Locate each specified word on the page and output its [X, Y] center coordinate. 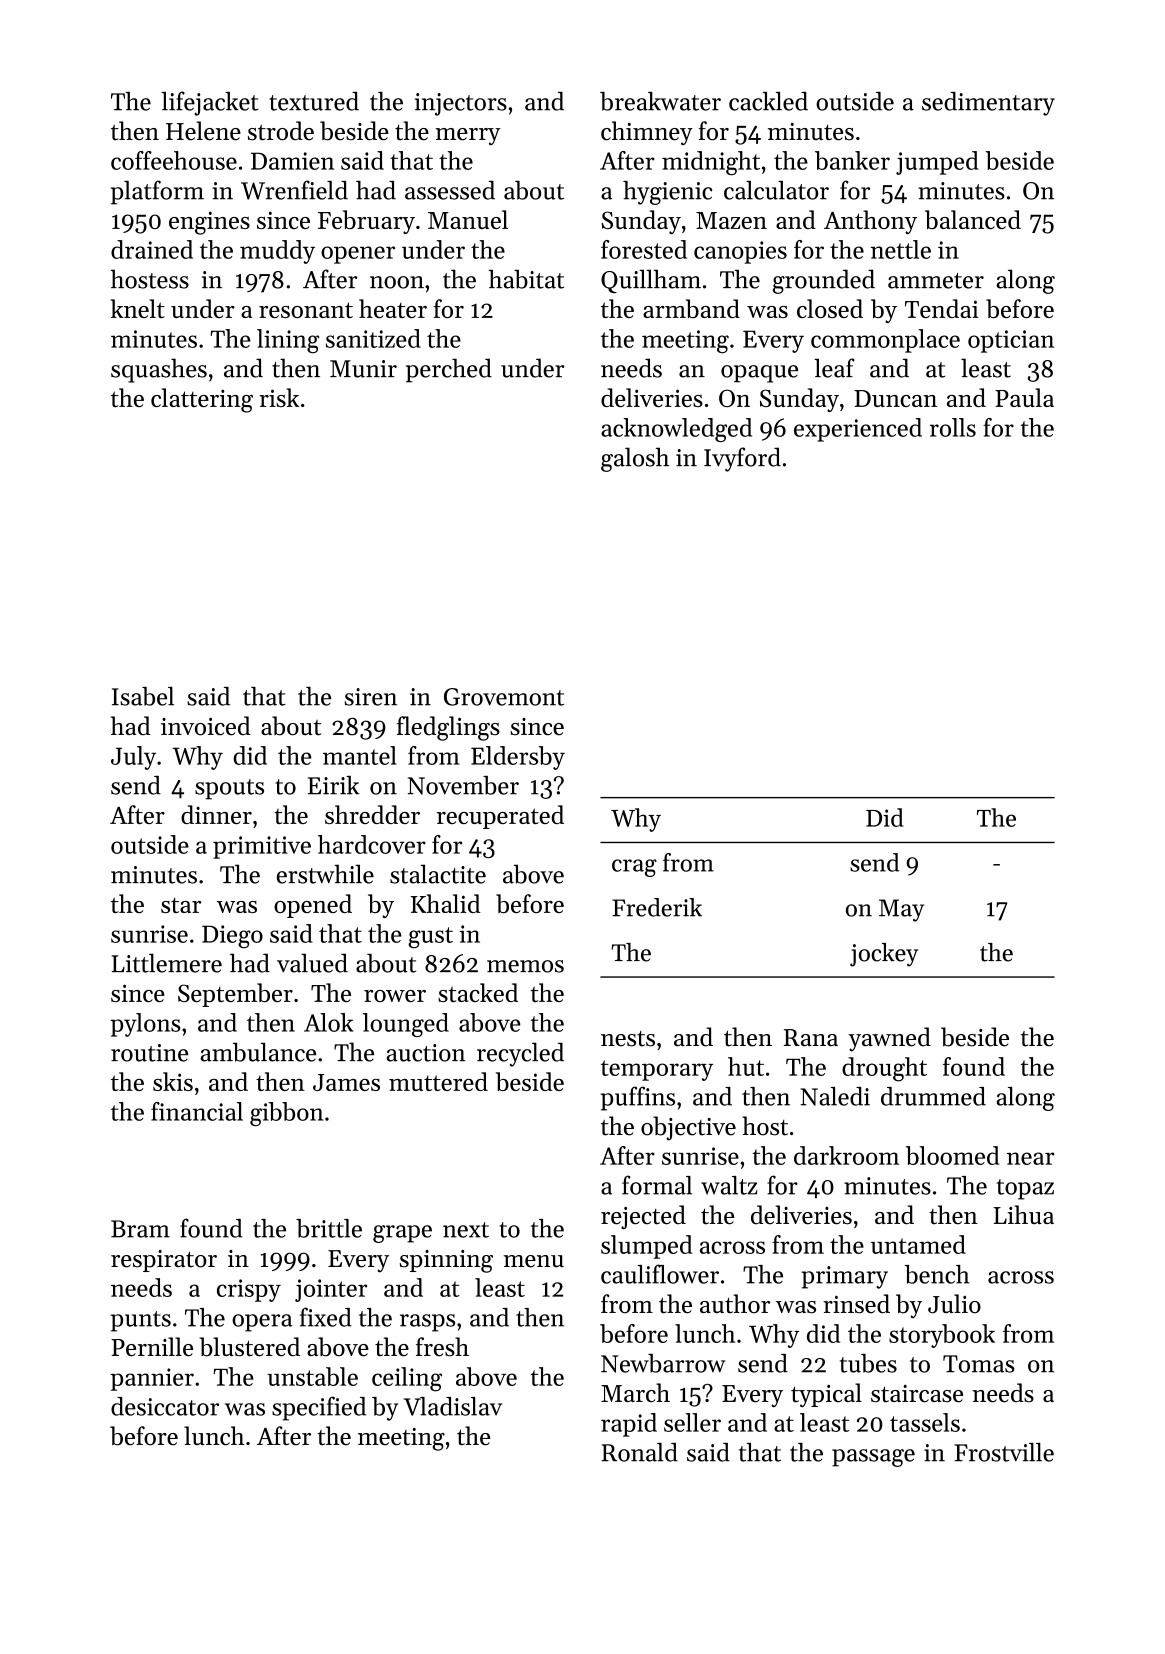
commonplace [885, 341]
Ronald [639, 1452]
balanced [973, 219]
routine [149, 1053]
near [1030, 1158]
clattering [202, 400]
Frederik [657, 907]
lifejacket [209, 103]
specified [319, 1408]
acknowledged [676, 430]
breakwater [660, 101]
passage [873, 1458]
